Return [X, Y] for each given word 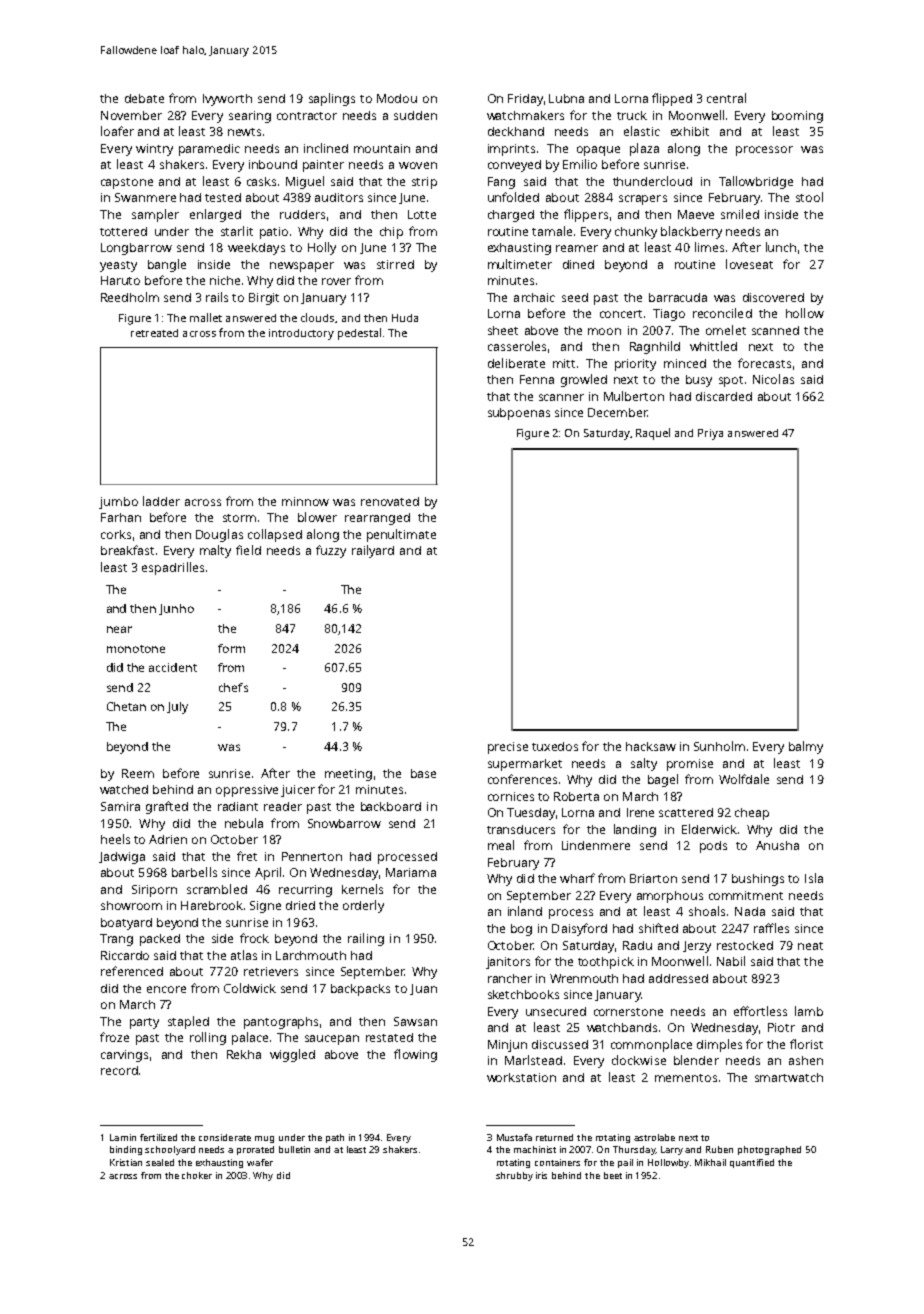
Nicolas [773, 379]
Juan [423, 989]
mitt [564, 363]
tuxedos [555, 746]
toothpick [606, 963]
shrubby [514, 1176]
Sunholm [719, 746]
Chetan [126, 706]
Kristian [126, 1162]
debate [144, 98]
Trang [116, 940]
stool [809, 197]
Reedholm [130, 297]
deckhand [516, 131]
